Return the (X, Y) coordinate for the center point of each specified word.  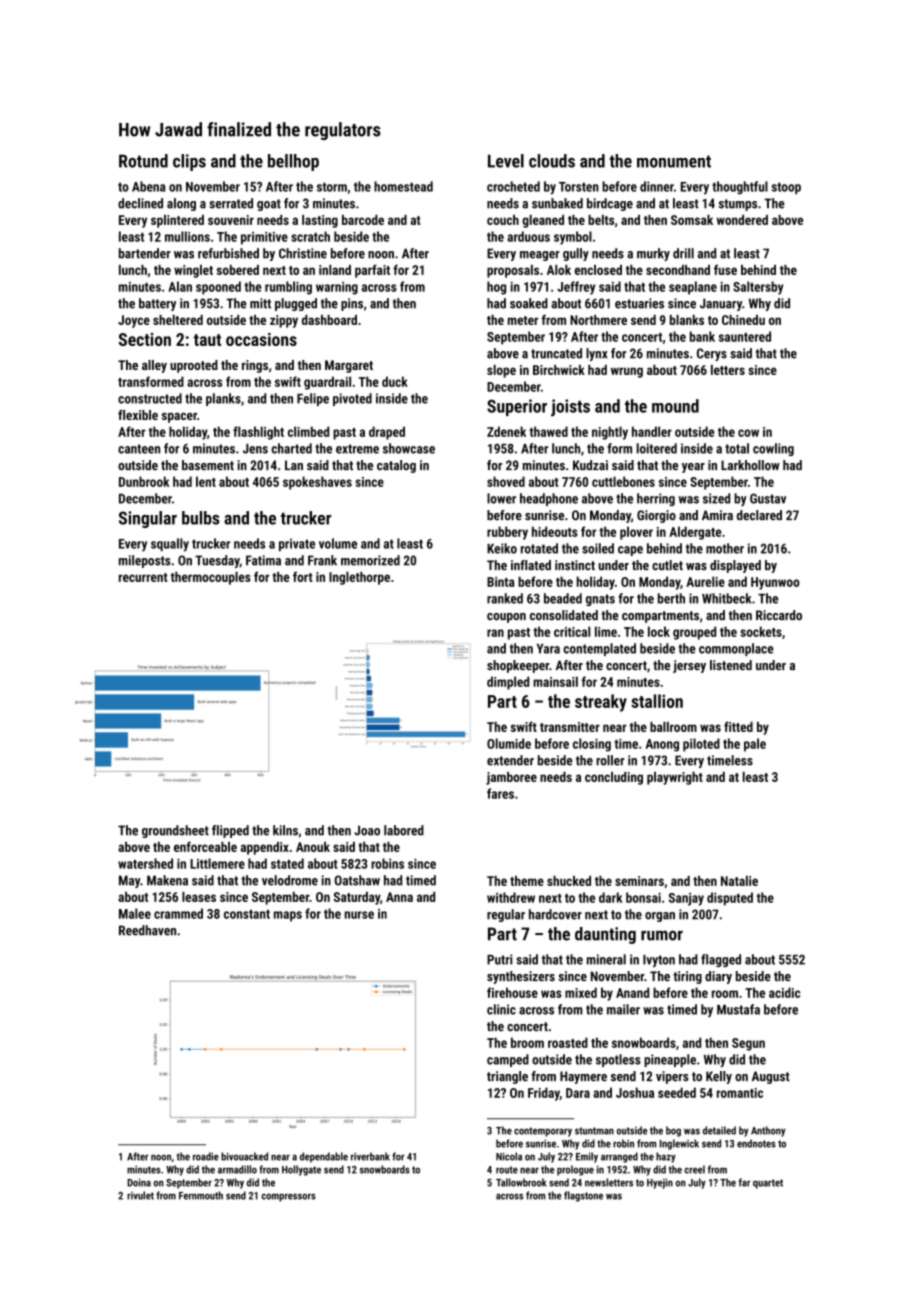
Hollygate (301, 1170)
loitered (657, 448)
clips (189, 162)
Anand (632, 992)
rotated (539, 548)
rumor (662, 935)
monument (674, 161)
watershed (145, 863)
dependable (324, 1157)
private (297, 544)
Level (506, 161)
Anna (399, 897)
